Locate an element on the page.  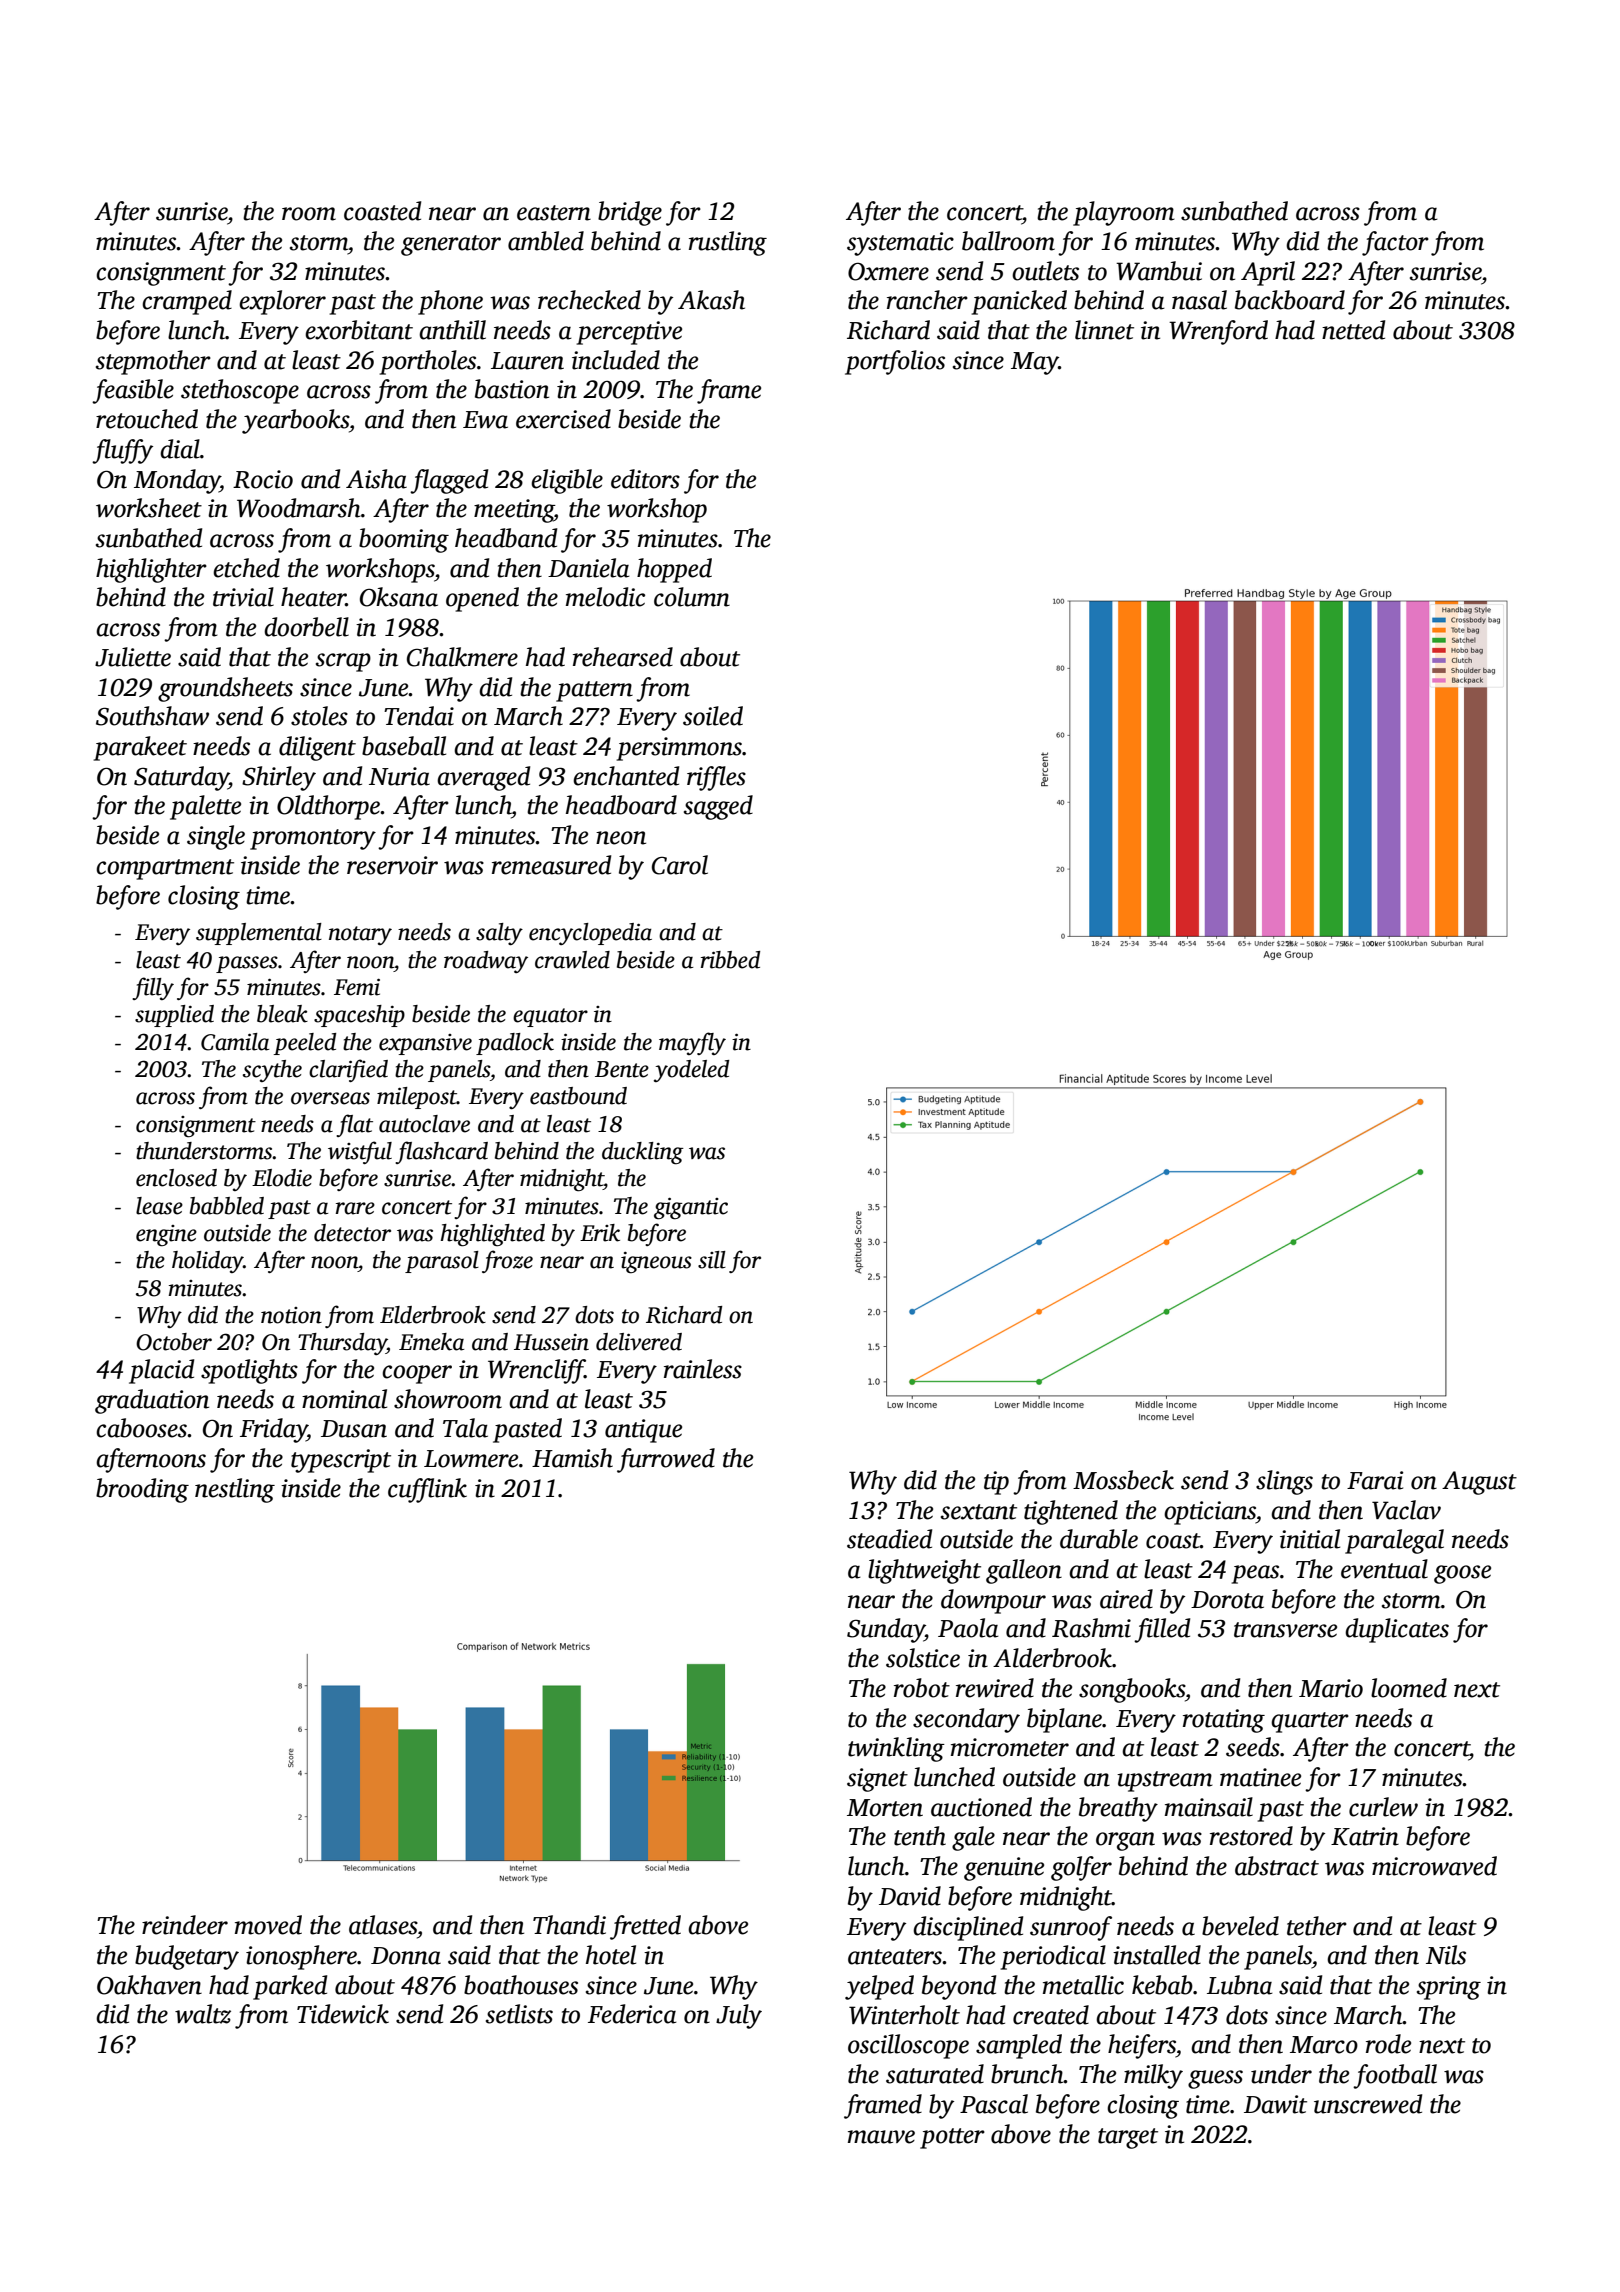
ribbed is located at coordinates (730, 960).
